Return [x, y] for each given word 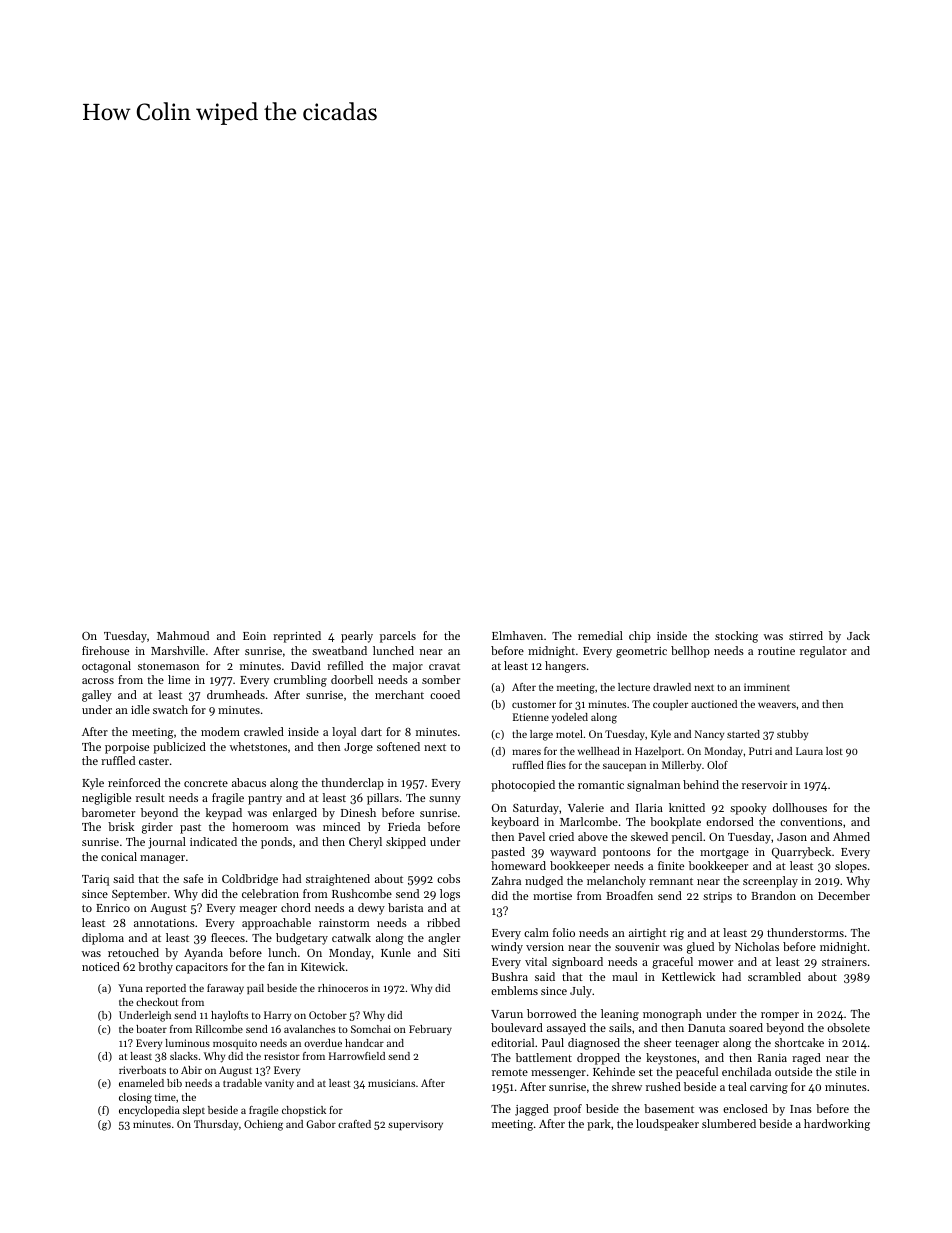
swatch [170, 709]
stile [845, 1071]
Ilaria [649, 807]
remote [510, 1072]
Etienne [531, 717]
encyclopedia [149, 1111]
